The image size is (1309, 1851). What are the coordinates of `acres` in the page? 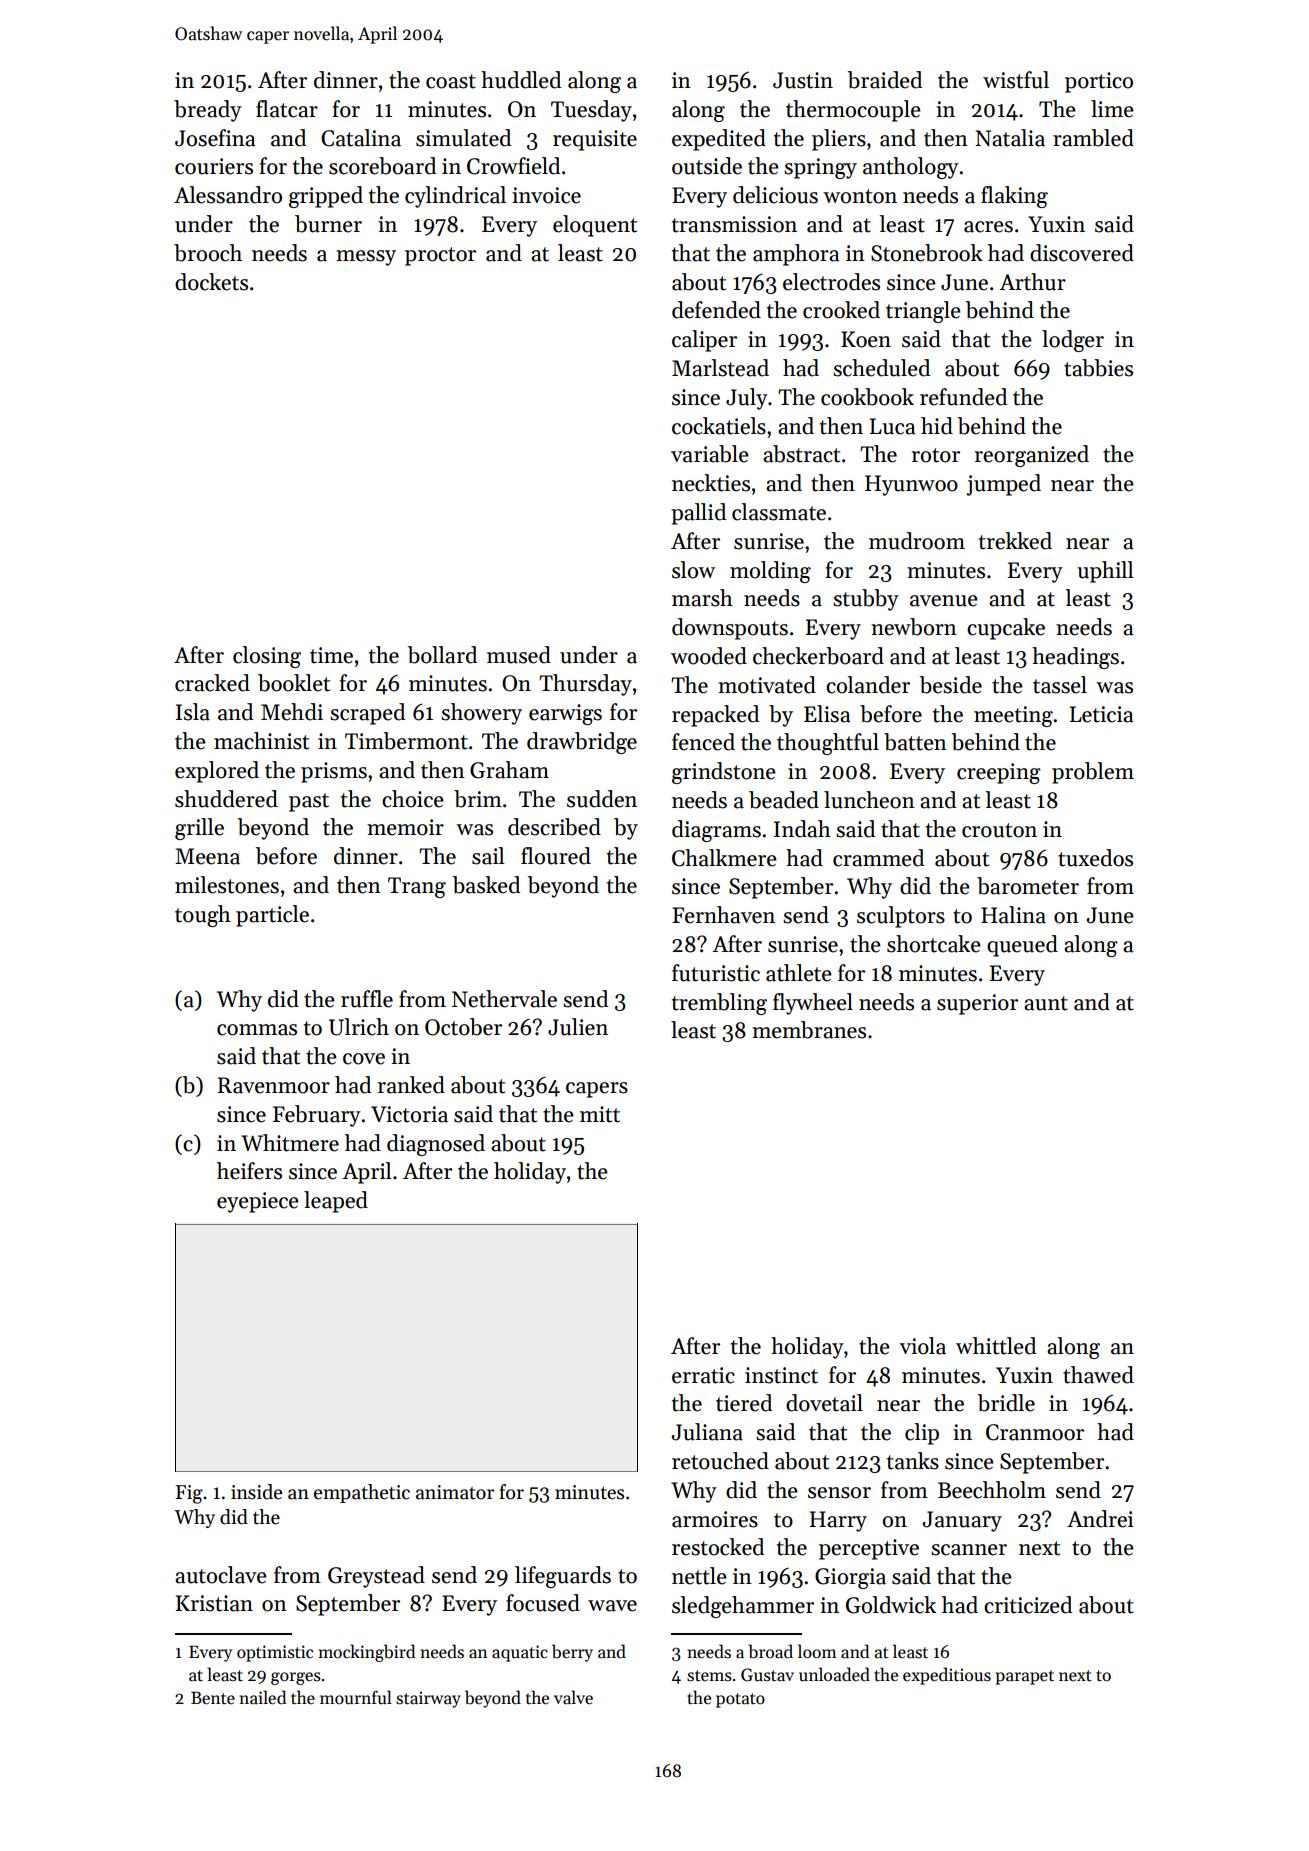 It's located at (988, 227).
